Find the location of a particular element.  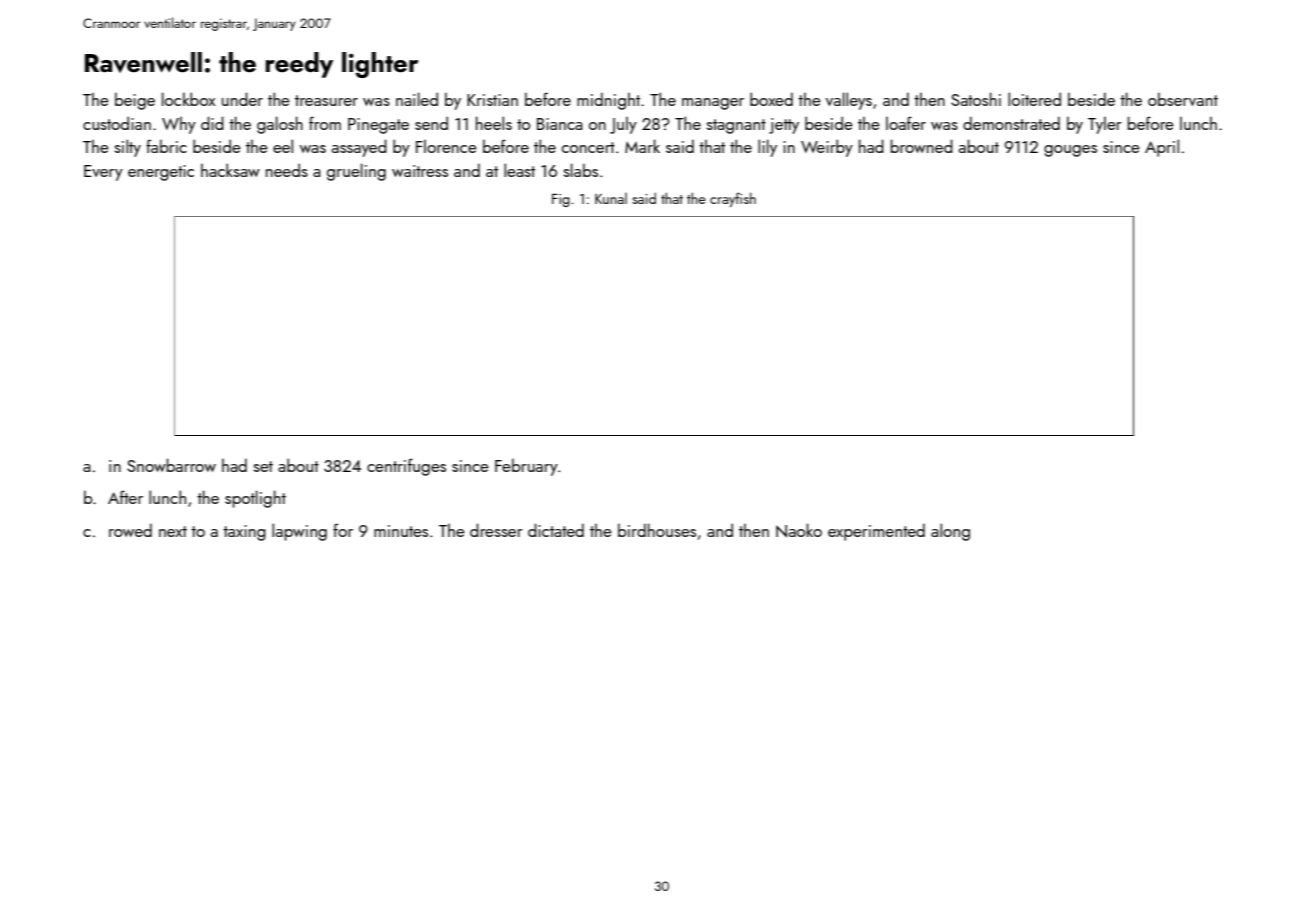

April is located at coordinates (1162, 148).
